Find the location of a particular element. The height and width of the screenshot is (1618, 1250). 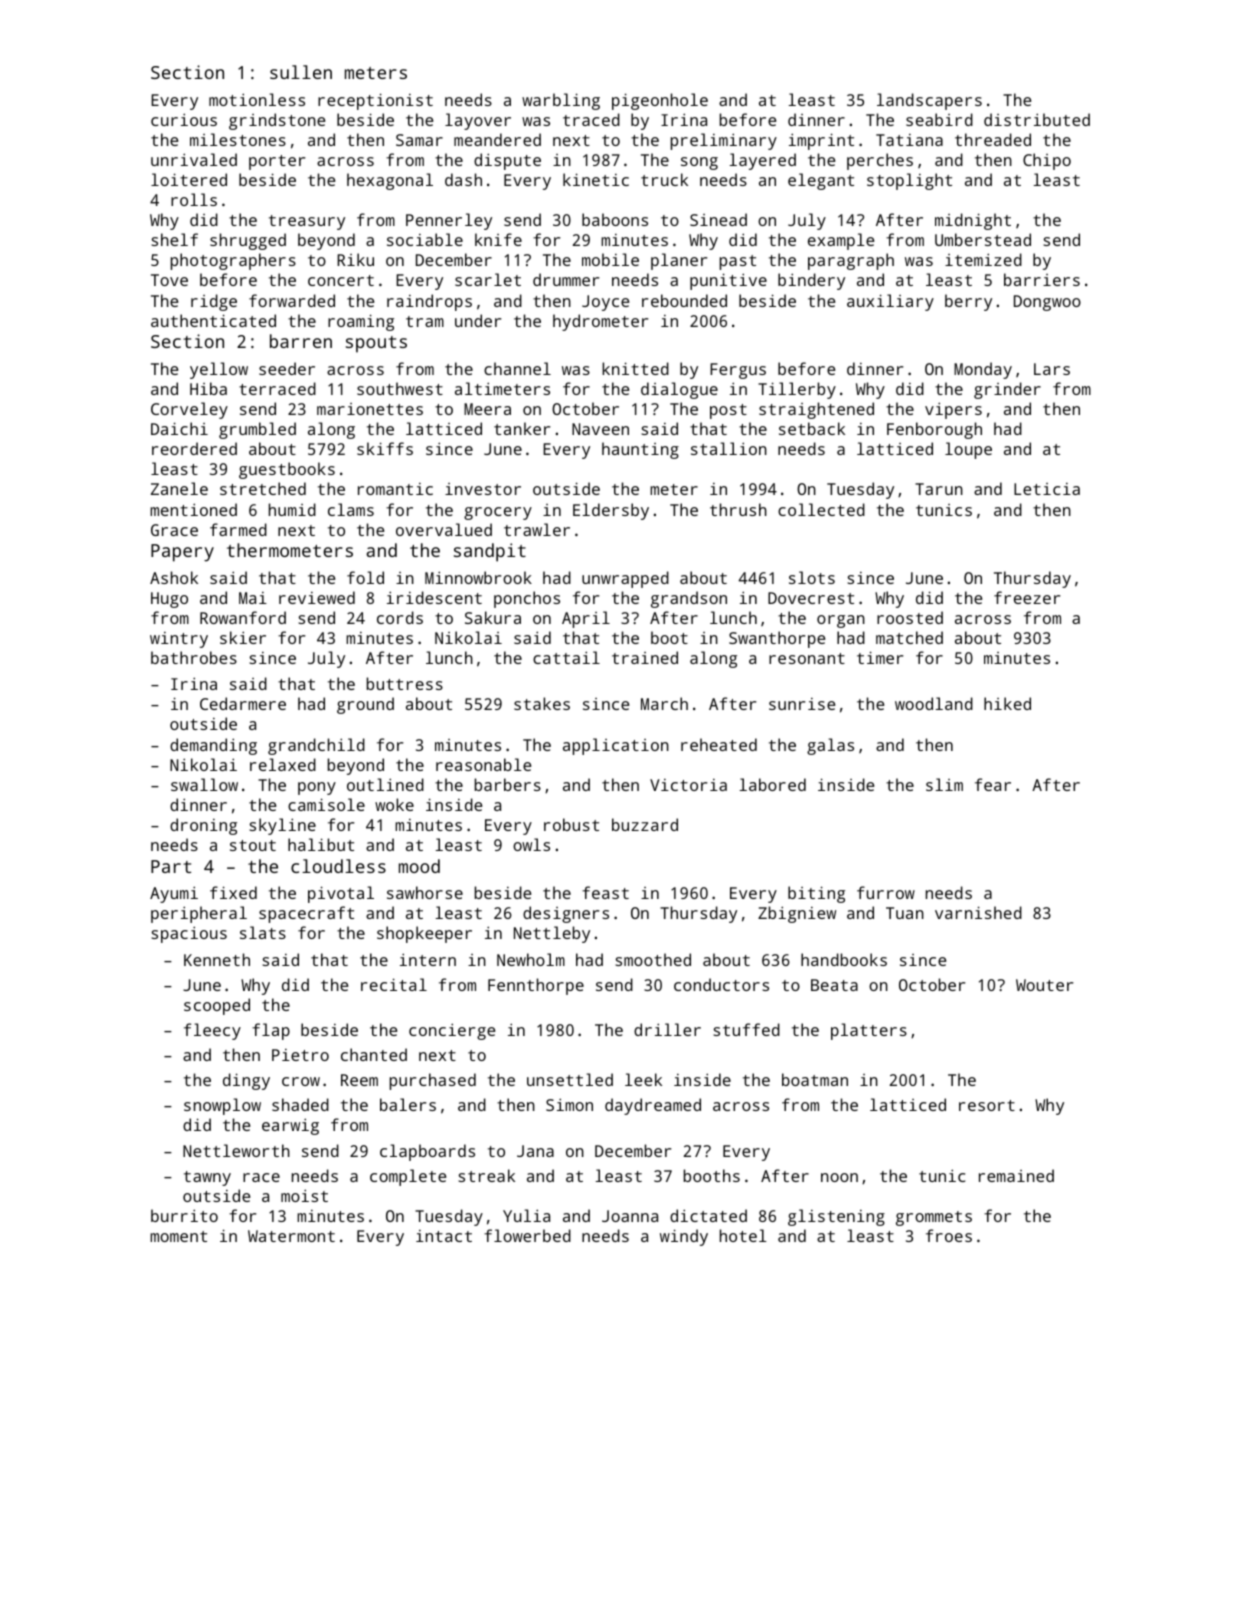

yellow is located at coordinates (219, 370).
